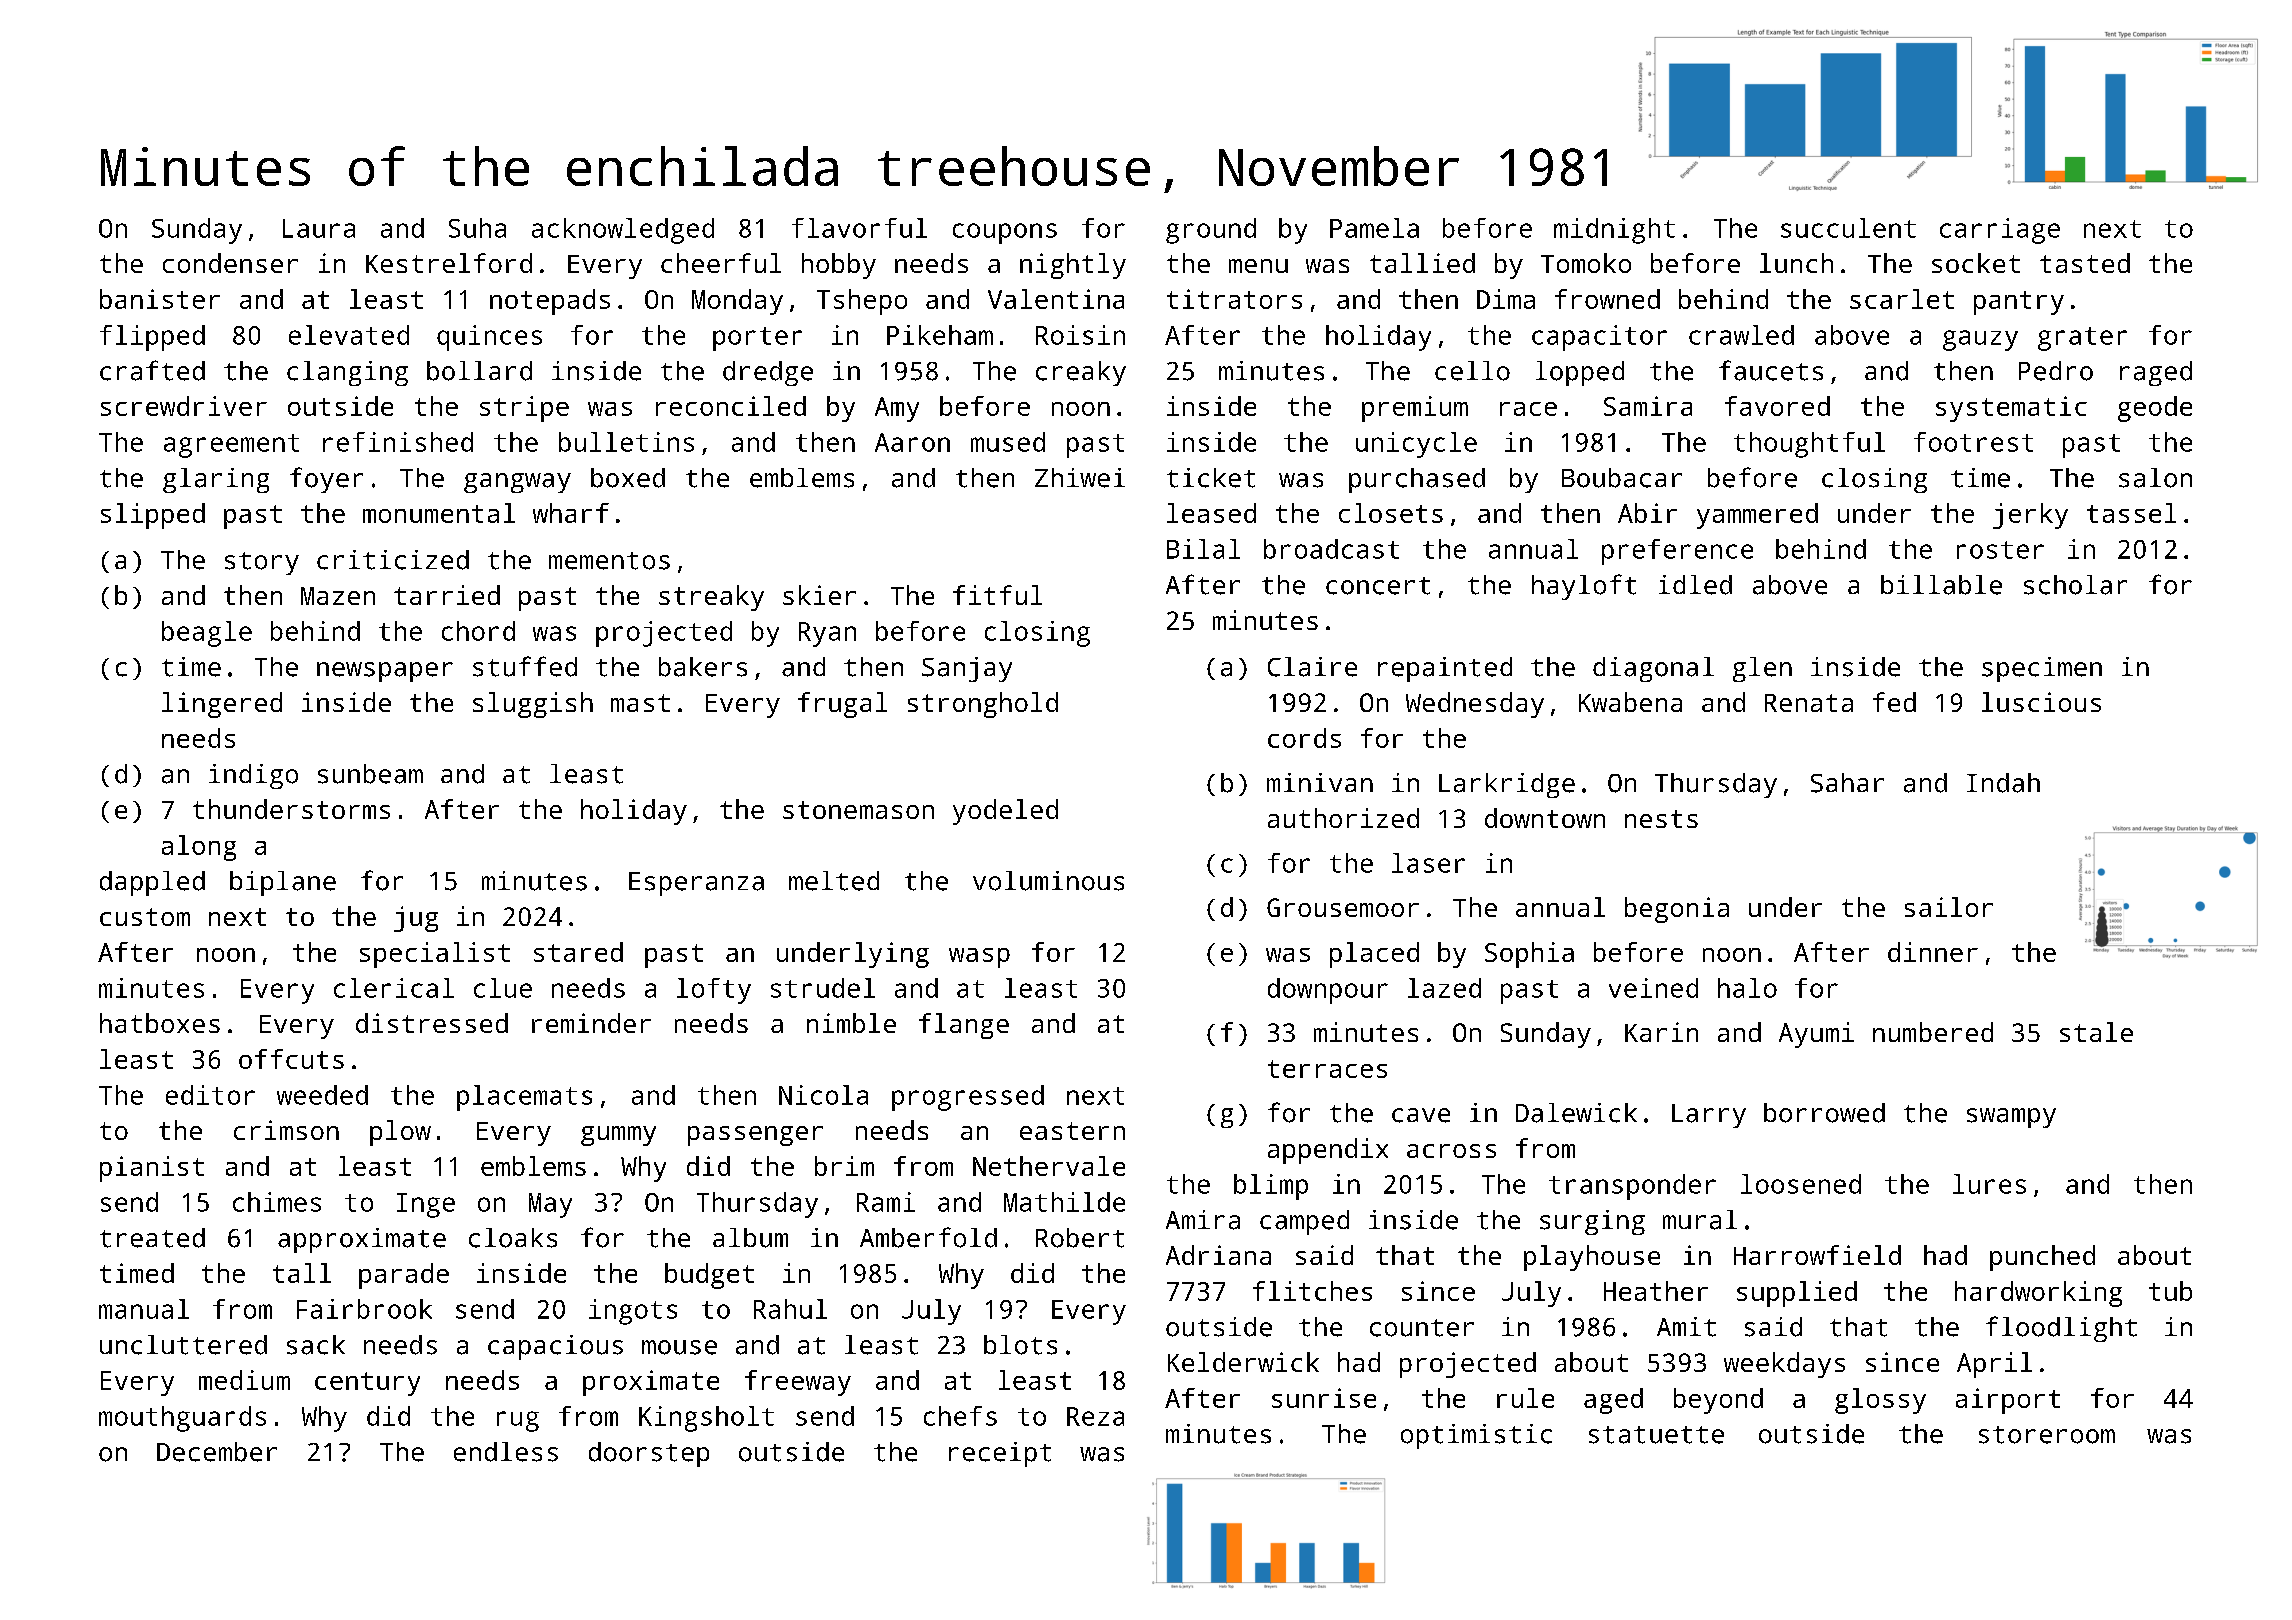  I want to click on endless, so click(506, 1452).
